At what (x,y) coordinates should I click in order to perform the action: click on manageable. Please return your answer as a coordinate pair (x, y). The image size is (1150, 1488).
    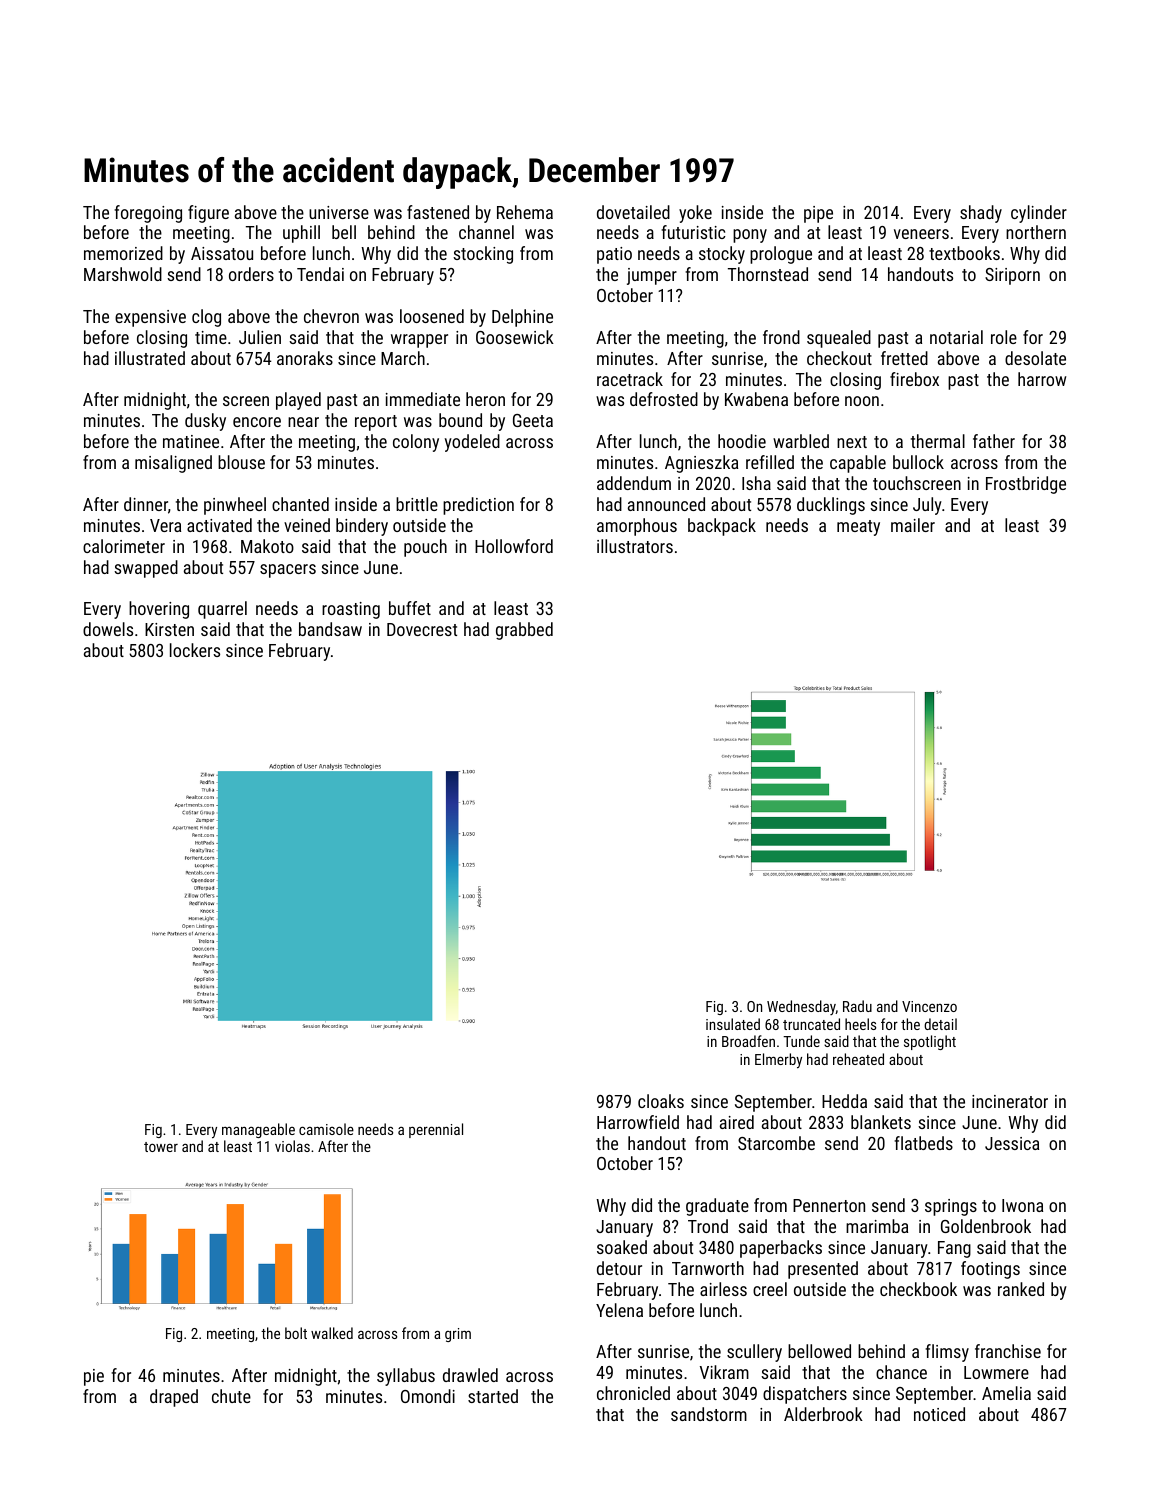
    Looking at the image, I should click on (258, 1130).
